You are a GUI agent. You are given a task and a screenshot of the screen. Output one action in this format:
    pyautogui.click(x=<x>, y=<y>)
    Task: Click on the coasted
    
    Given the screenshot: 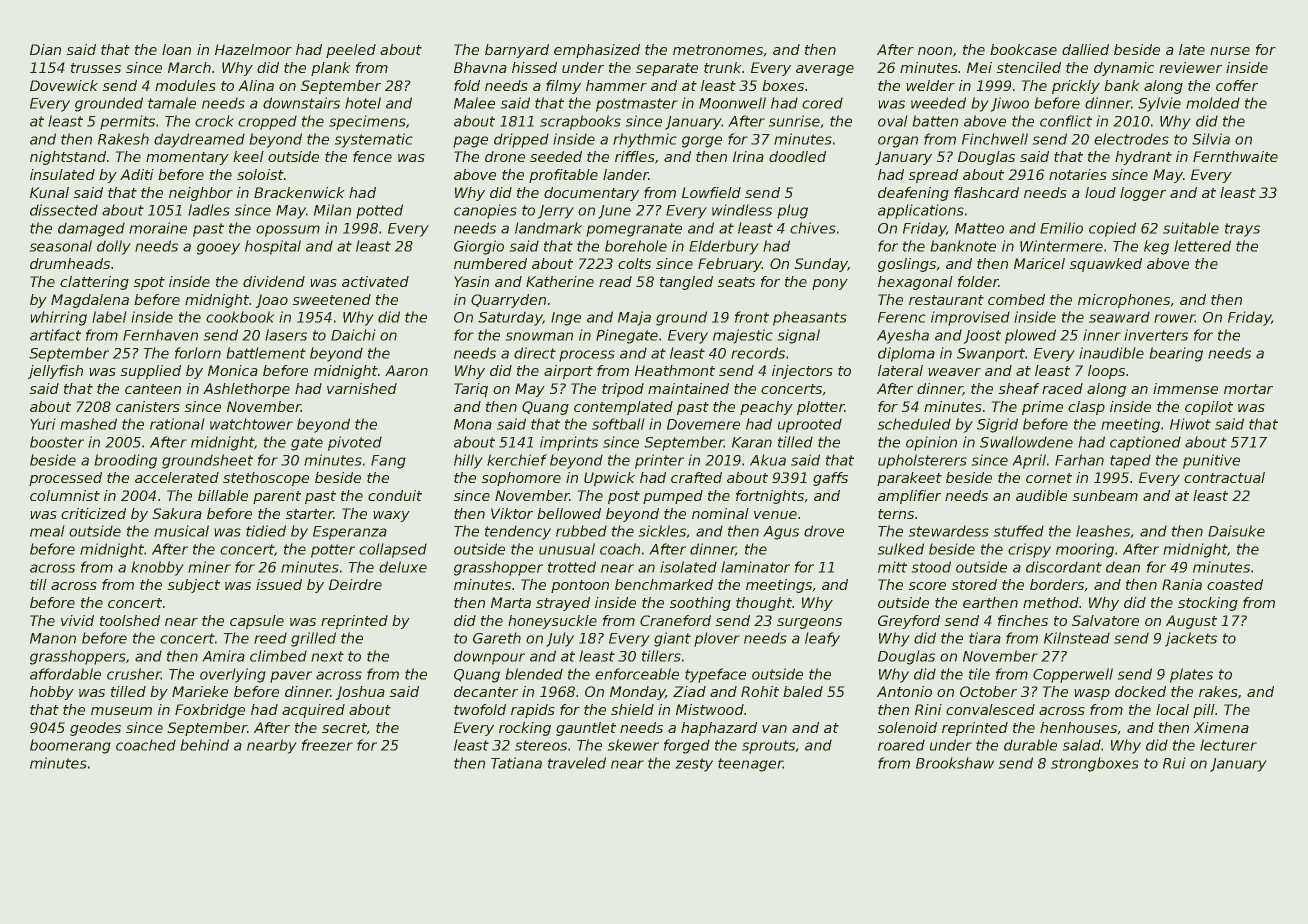 What is the action you would take?
    pyautogui.click(x=1235, y=584)
